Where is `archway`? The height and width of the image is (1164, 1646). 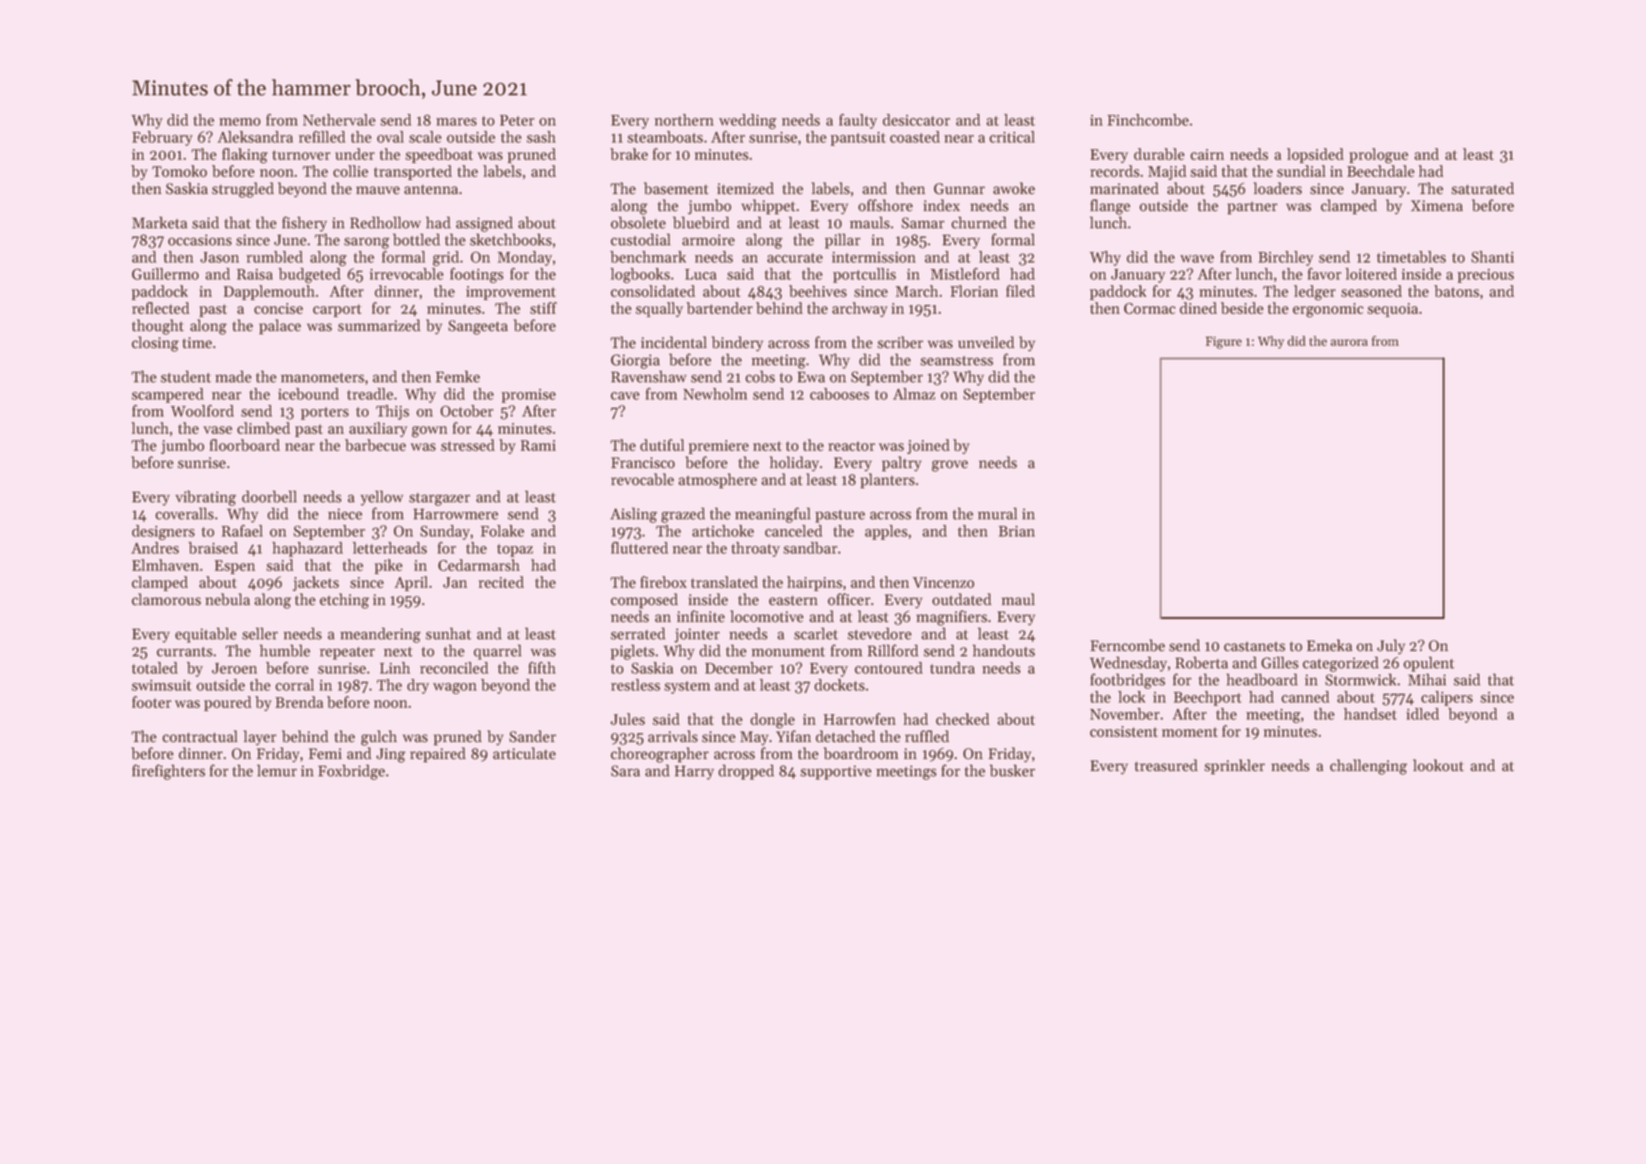 archway is located at coordinates (860, 309).
